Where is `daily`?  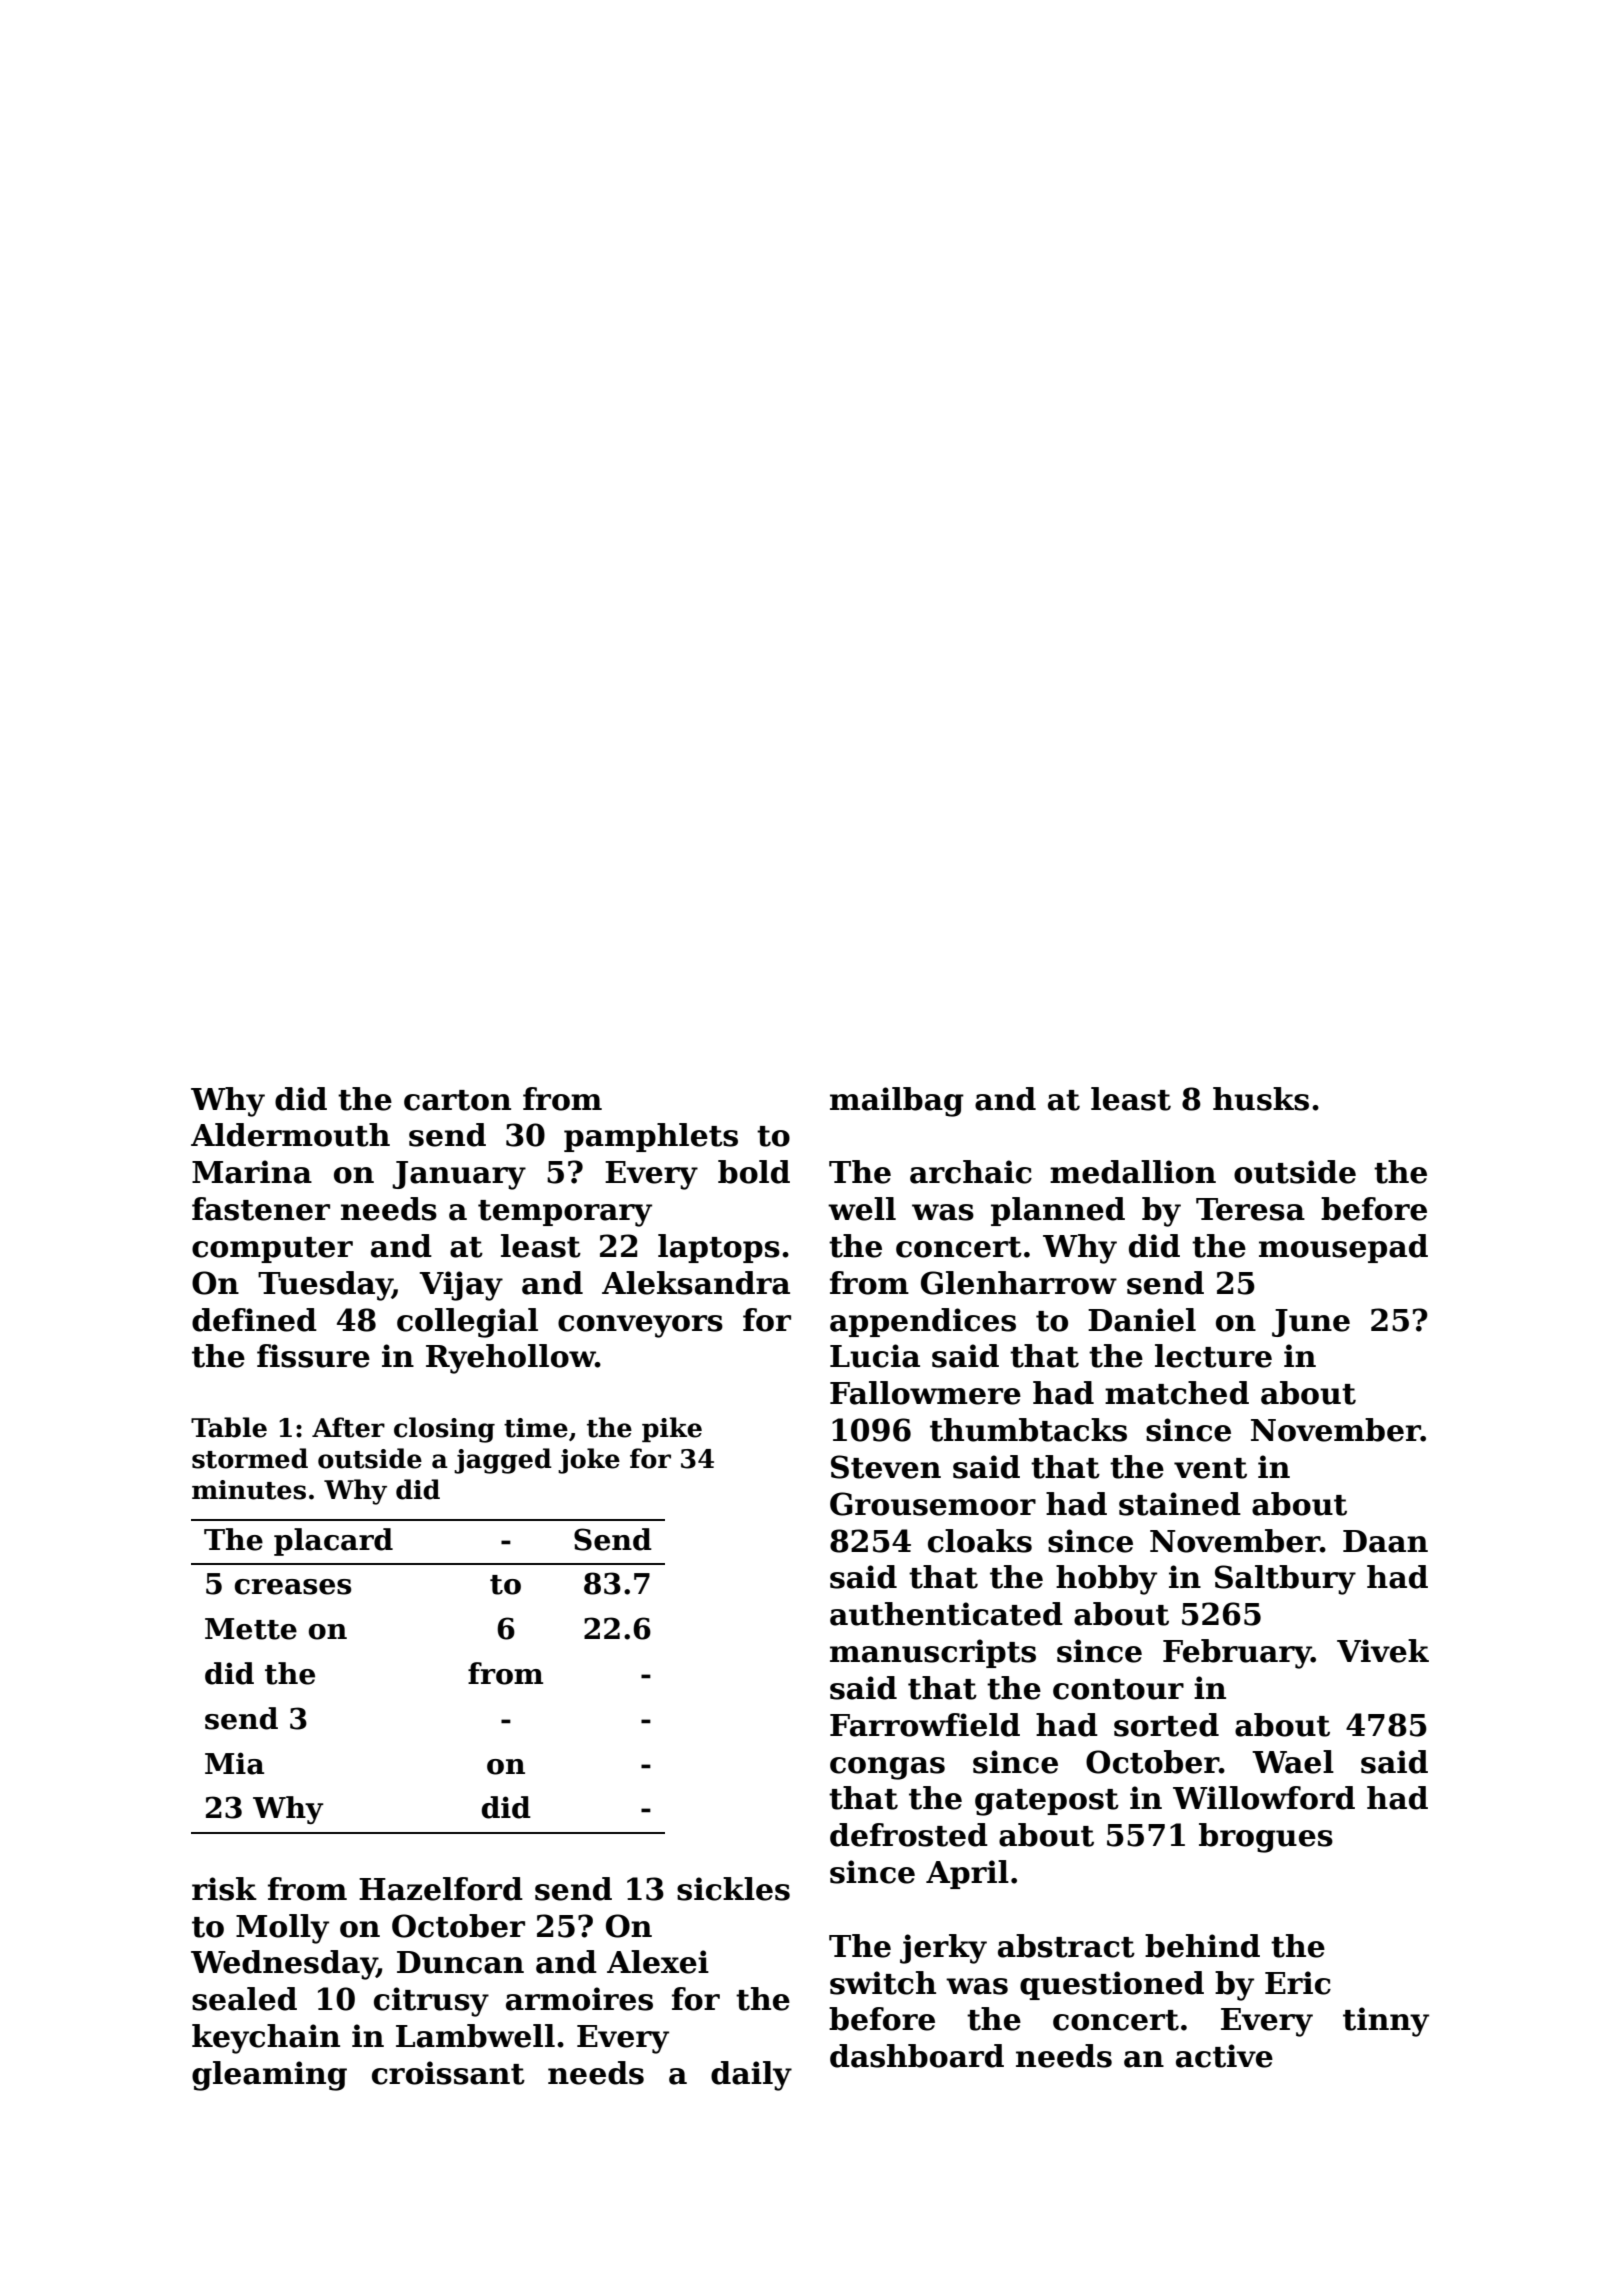 daily is located at coordinates (751, 2076).
